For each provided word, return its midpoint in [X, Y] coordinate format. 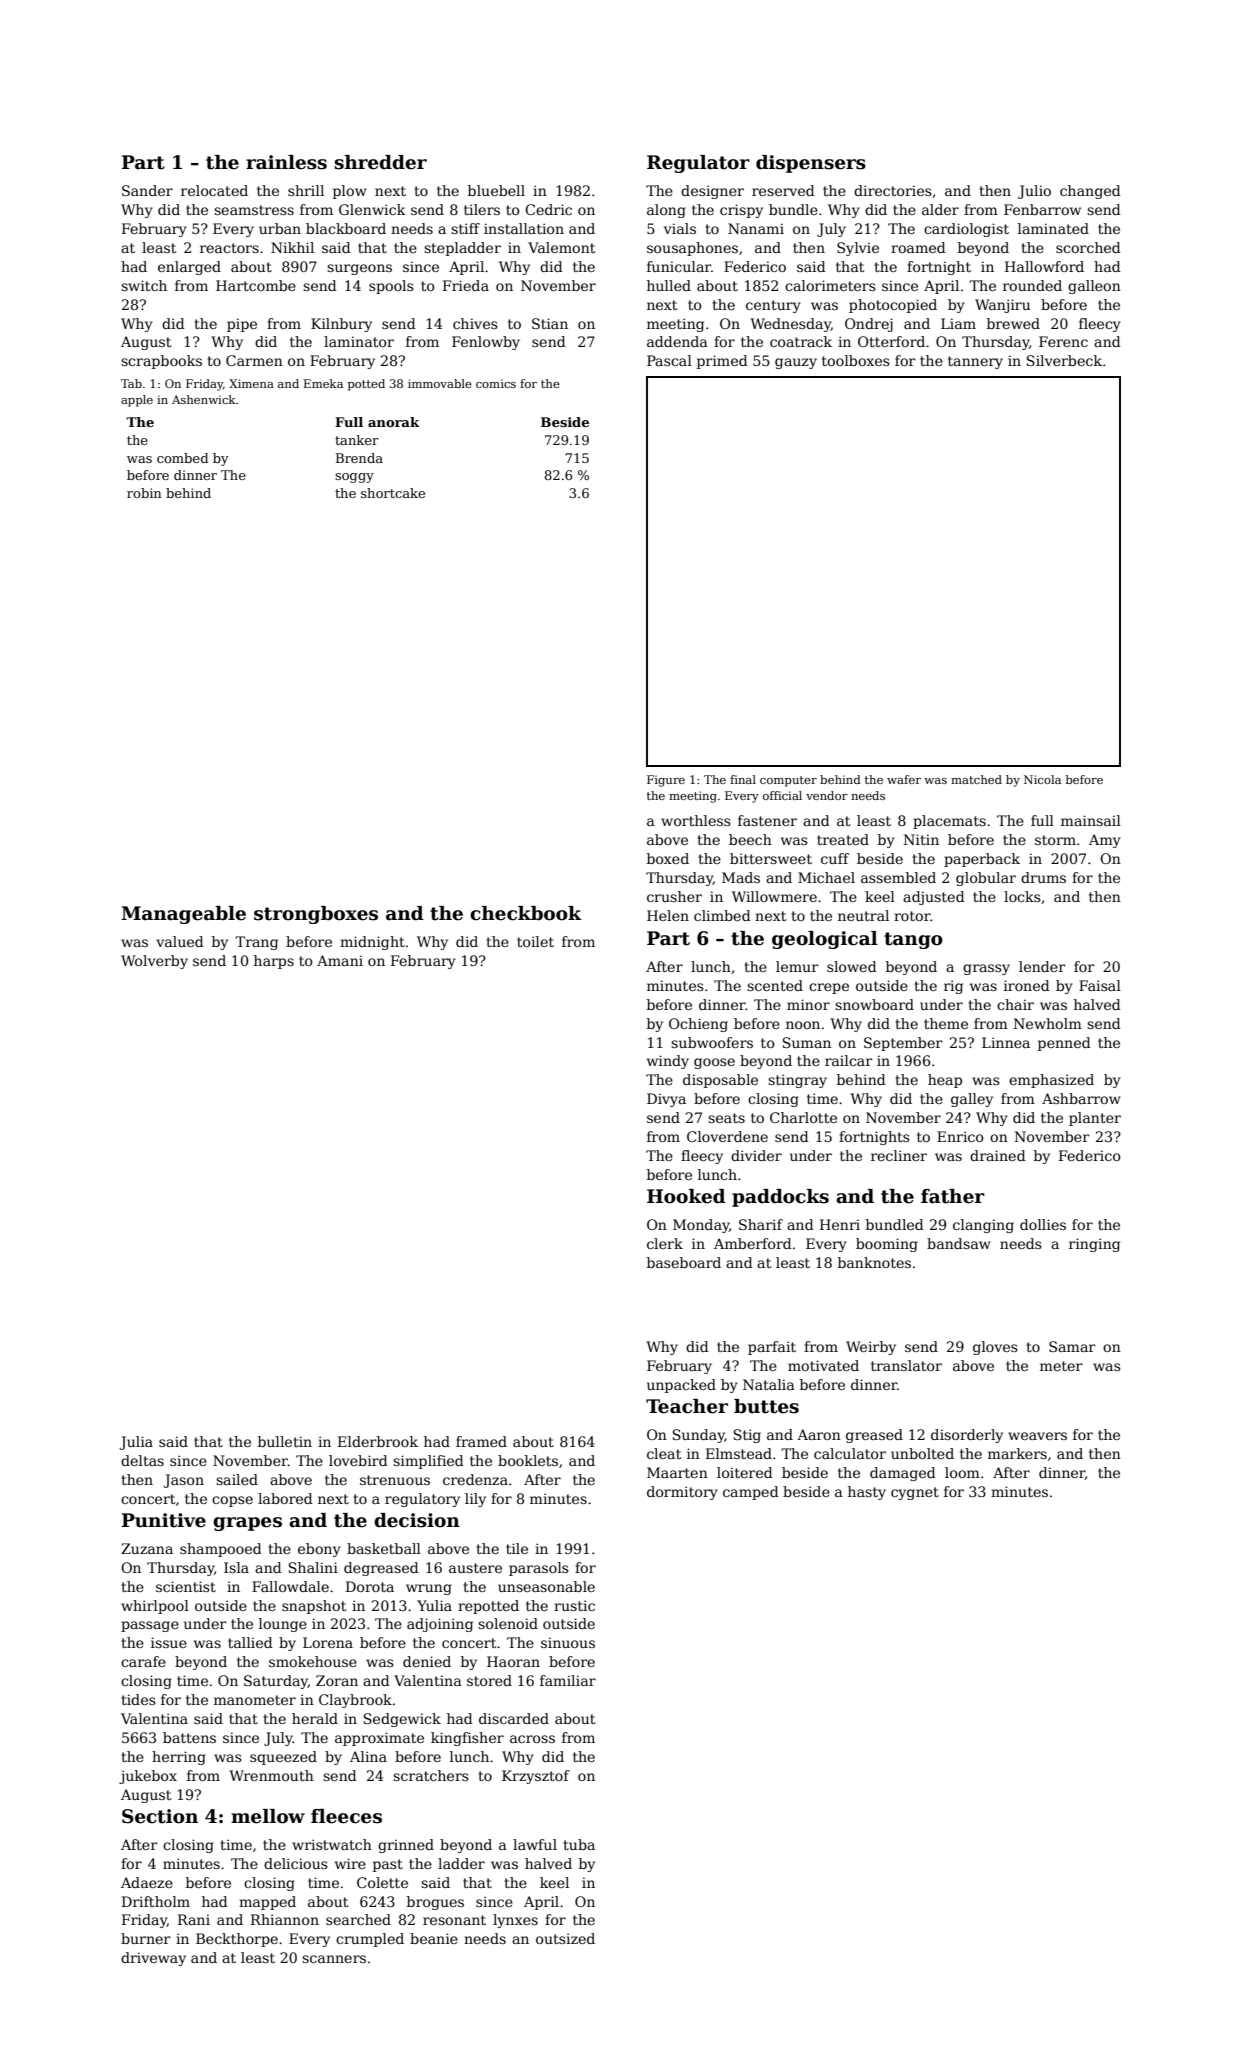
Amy [1105, 841]
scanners [334, 1959]
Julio [1034, 192]
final [743, 779]
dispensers [811, 164]
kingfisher [467, 1739]
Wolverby [154, 962]
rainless [286, 162]
